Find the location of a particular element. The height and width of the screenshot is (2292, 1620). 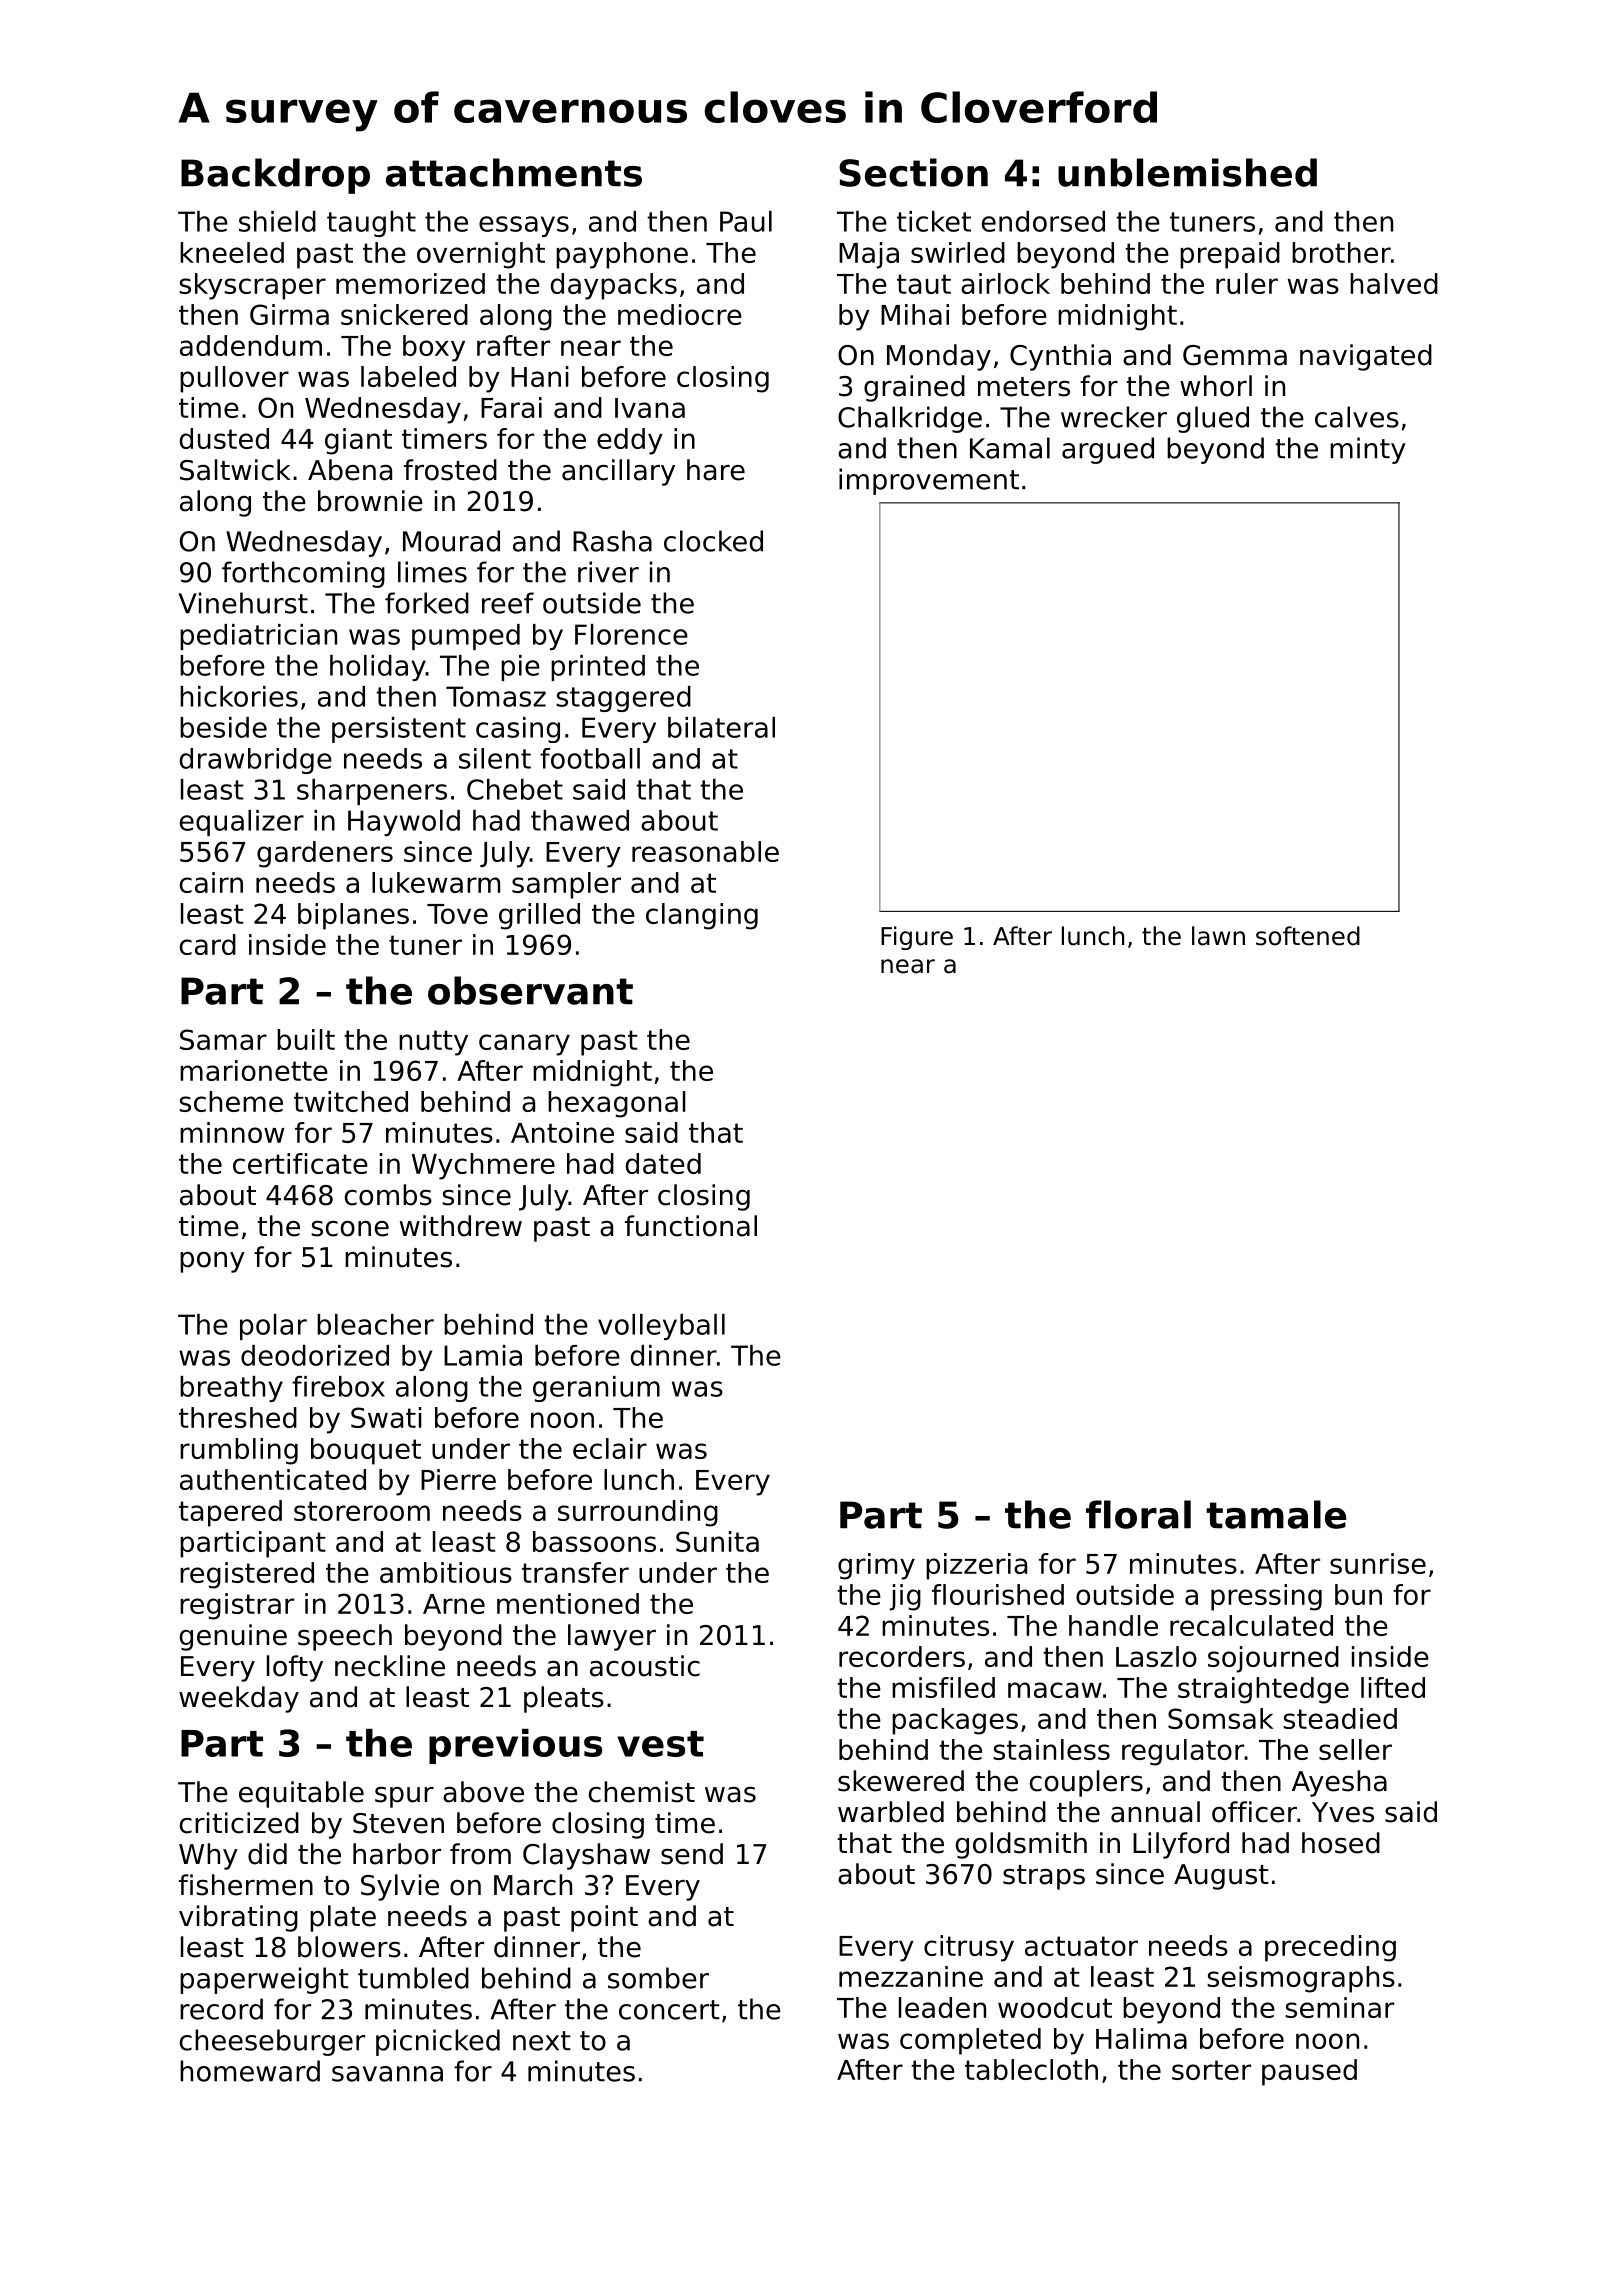

attachments is located at coordinates (514, 172).
